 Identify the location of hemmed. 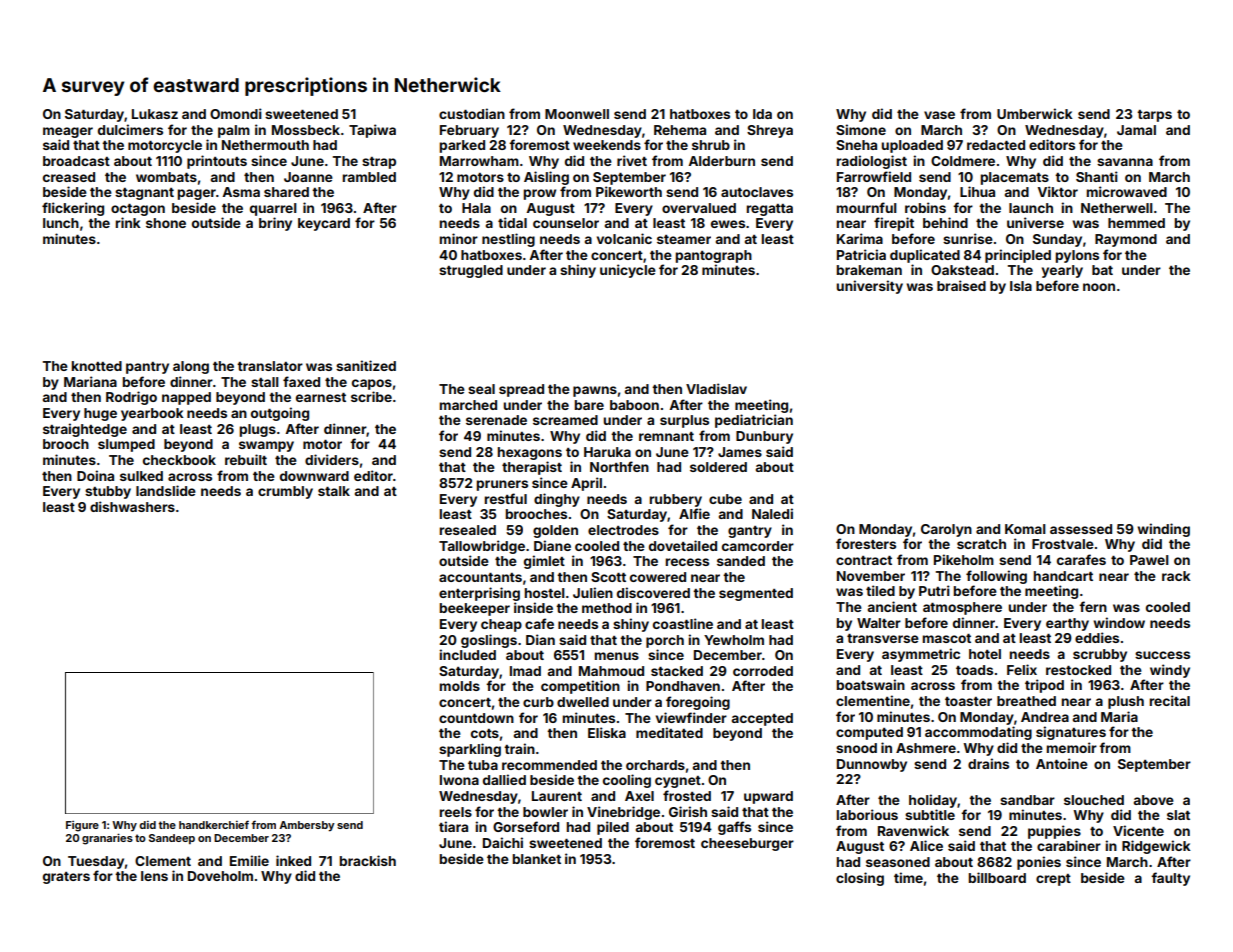
(1136, 223).
